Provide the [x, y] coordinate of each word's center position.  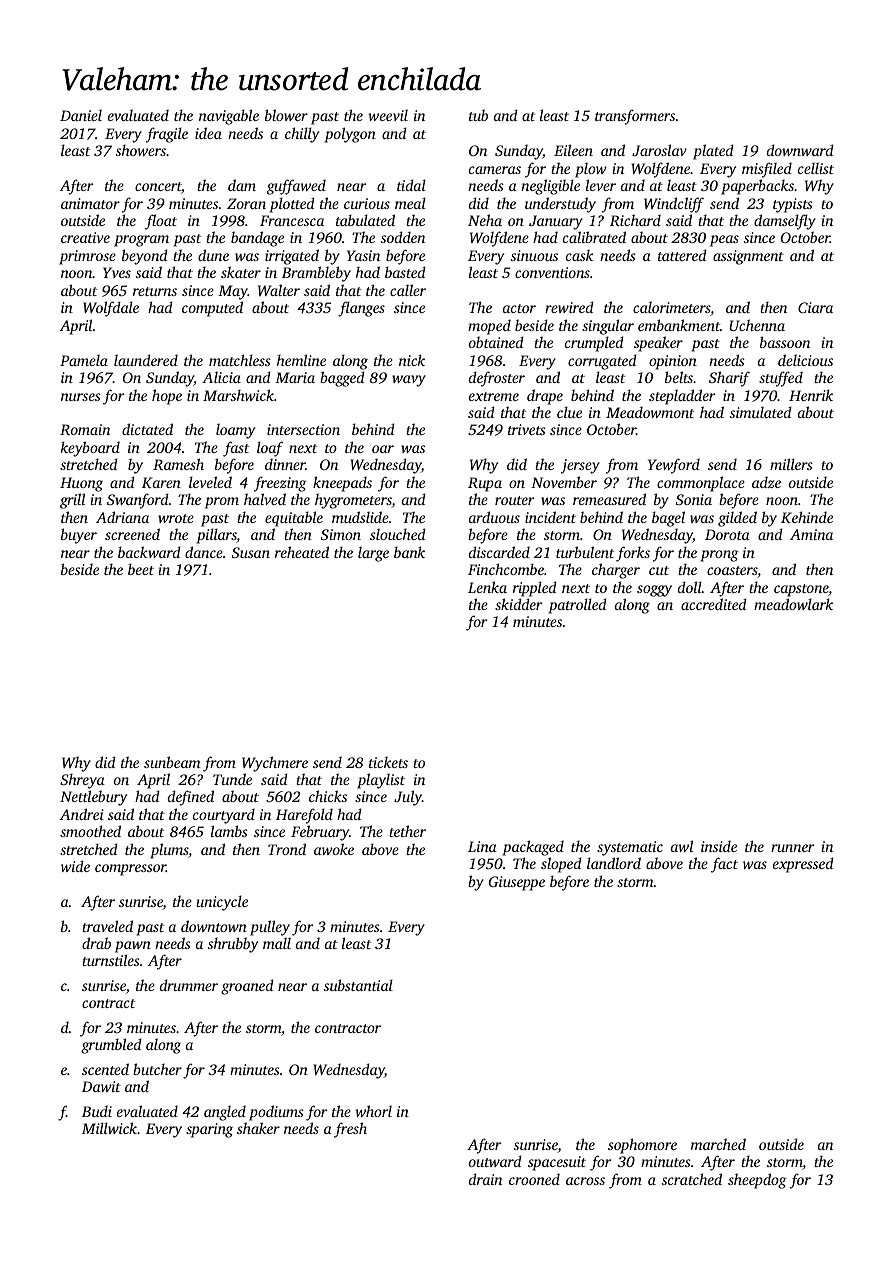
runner [792, 848]
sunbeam [172, 762]
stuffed [781, 379]
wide [75, 866]
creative [85, 237]
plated [713, 152]
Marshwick [238, 395]
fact [724, 865]
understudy [560, 205]
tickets [388, 762]
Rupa [485, 484]
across [585, 1181]
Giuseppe [517, 883]
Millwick [109, 1128]
